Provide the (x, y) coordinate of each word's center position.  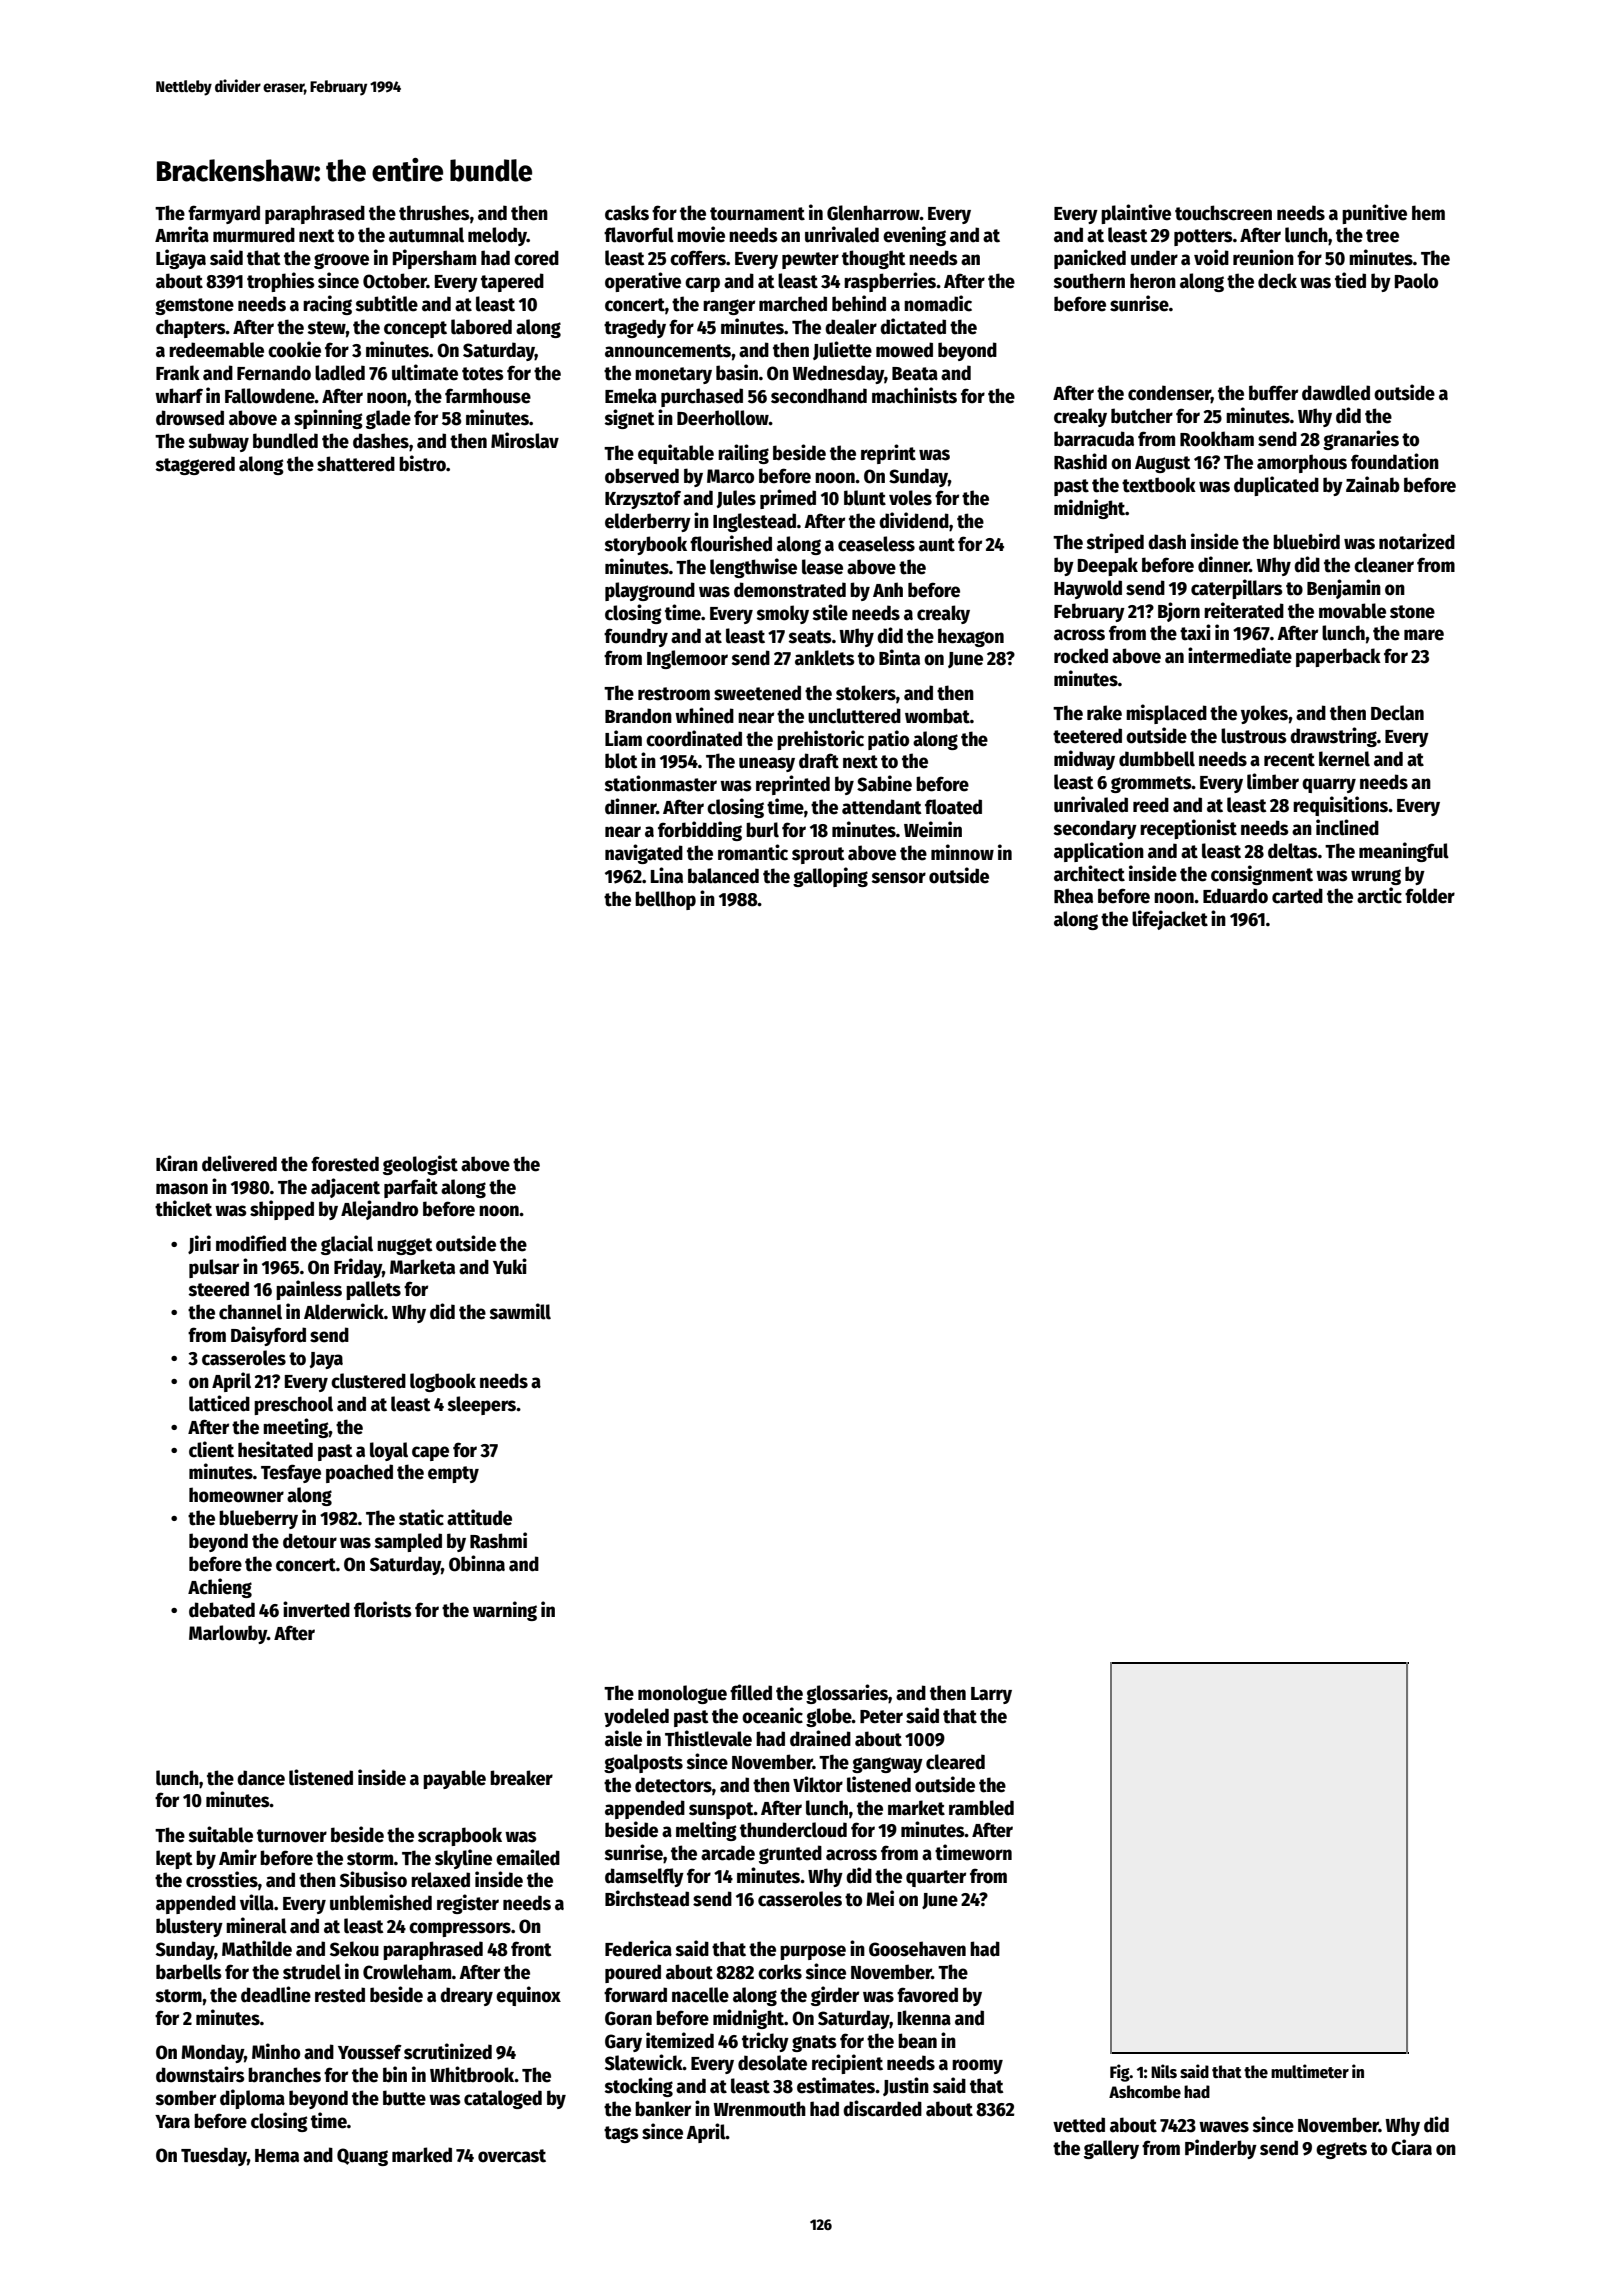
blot (621, 761)
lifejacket (1170, 920)
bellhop (665, 900)
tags (621, 2134)
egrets (1341, 2150)
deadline (276, 1994)
